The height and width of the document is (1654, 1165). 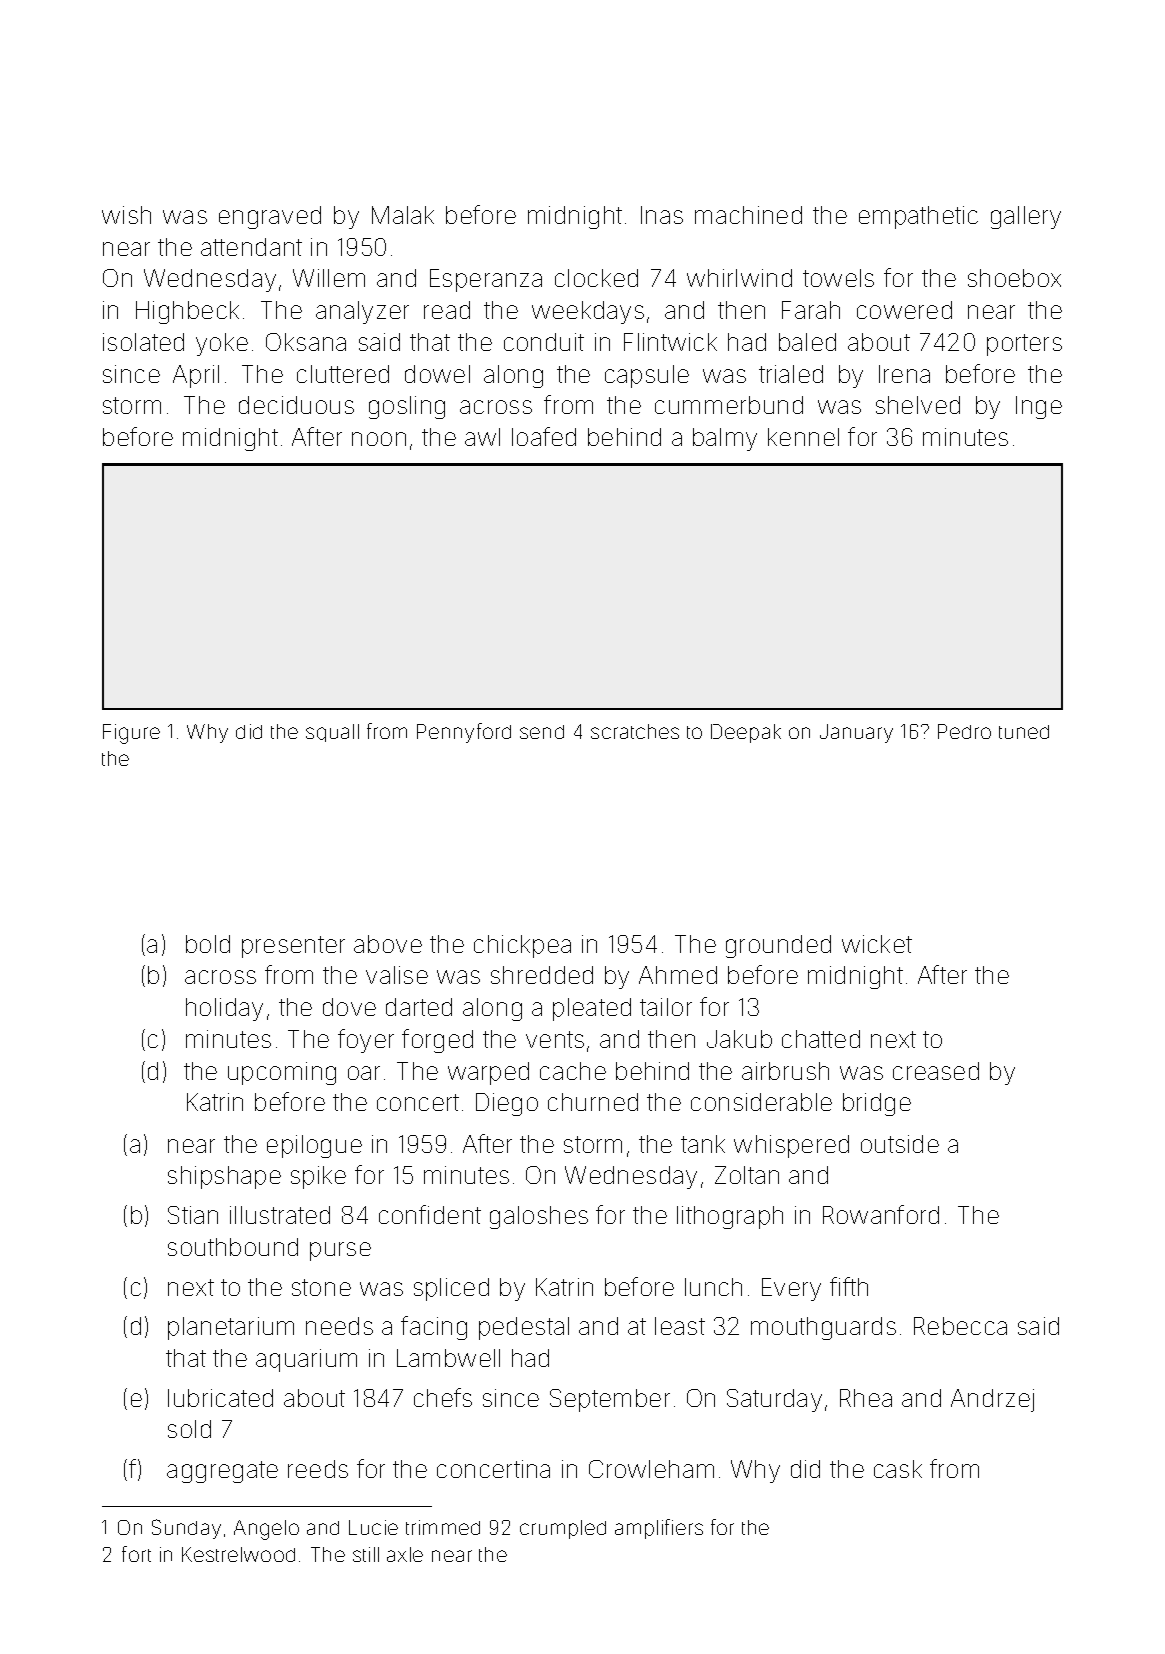 What do you see at coordinates (403, 215) in the document?
I see `Malak` at bounding box center [403, 215].
